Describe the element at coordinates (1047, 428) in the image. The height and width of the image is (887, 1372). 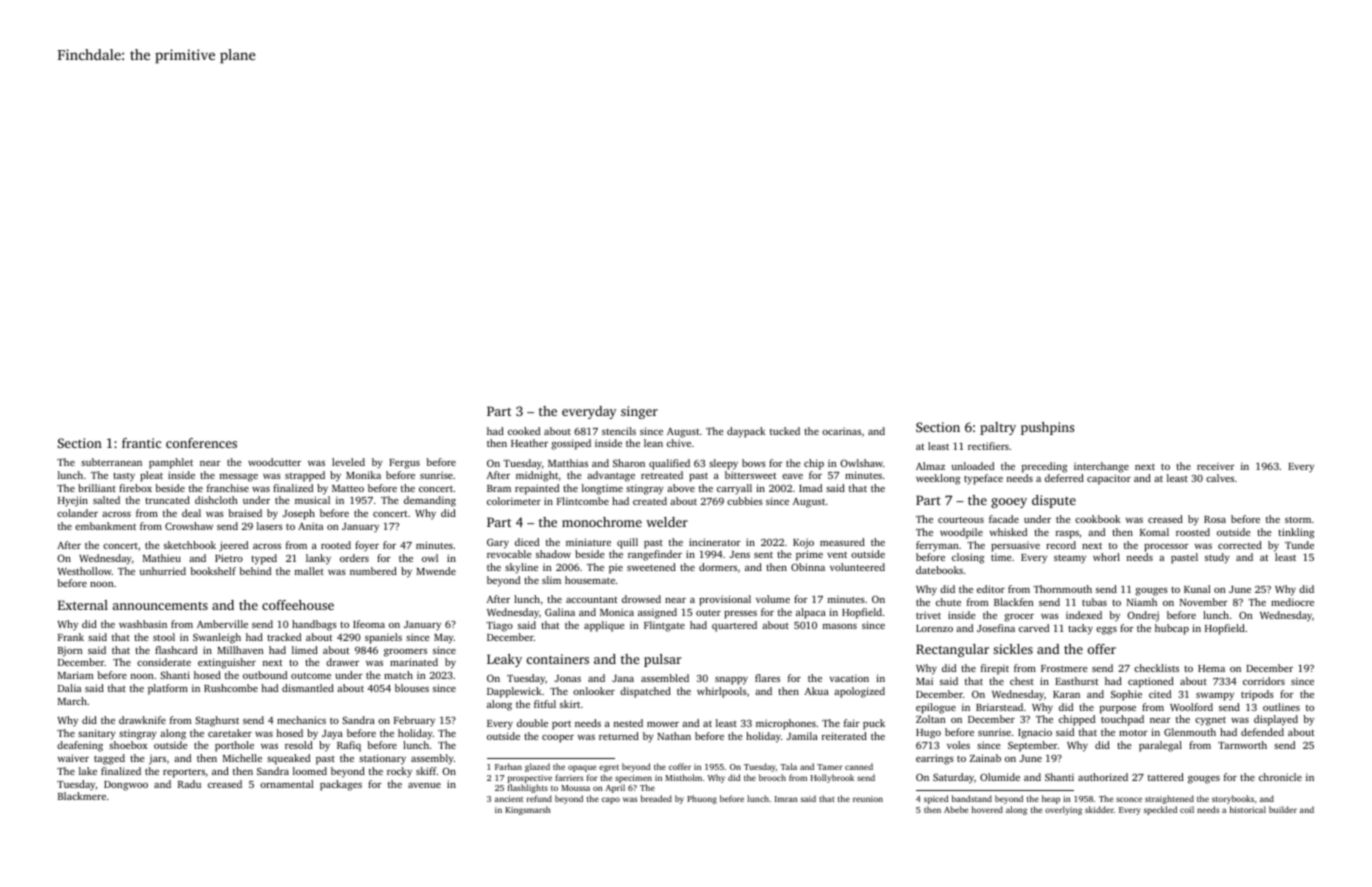
I see `pushpins` at that location.
